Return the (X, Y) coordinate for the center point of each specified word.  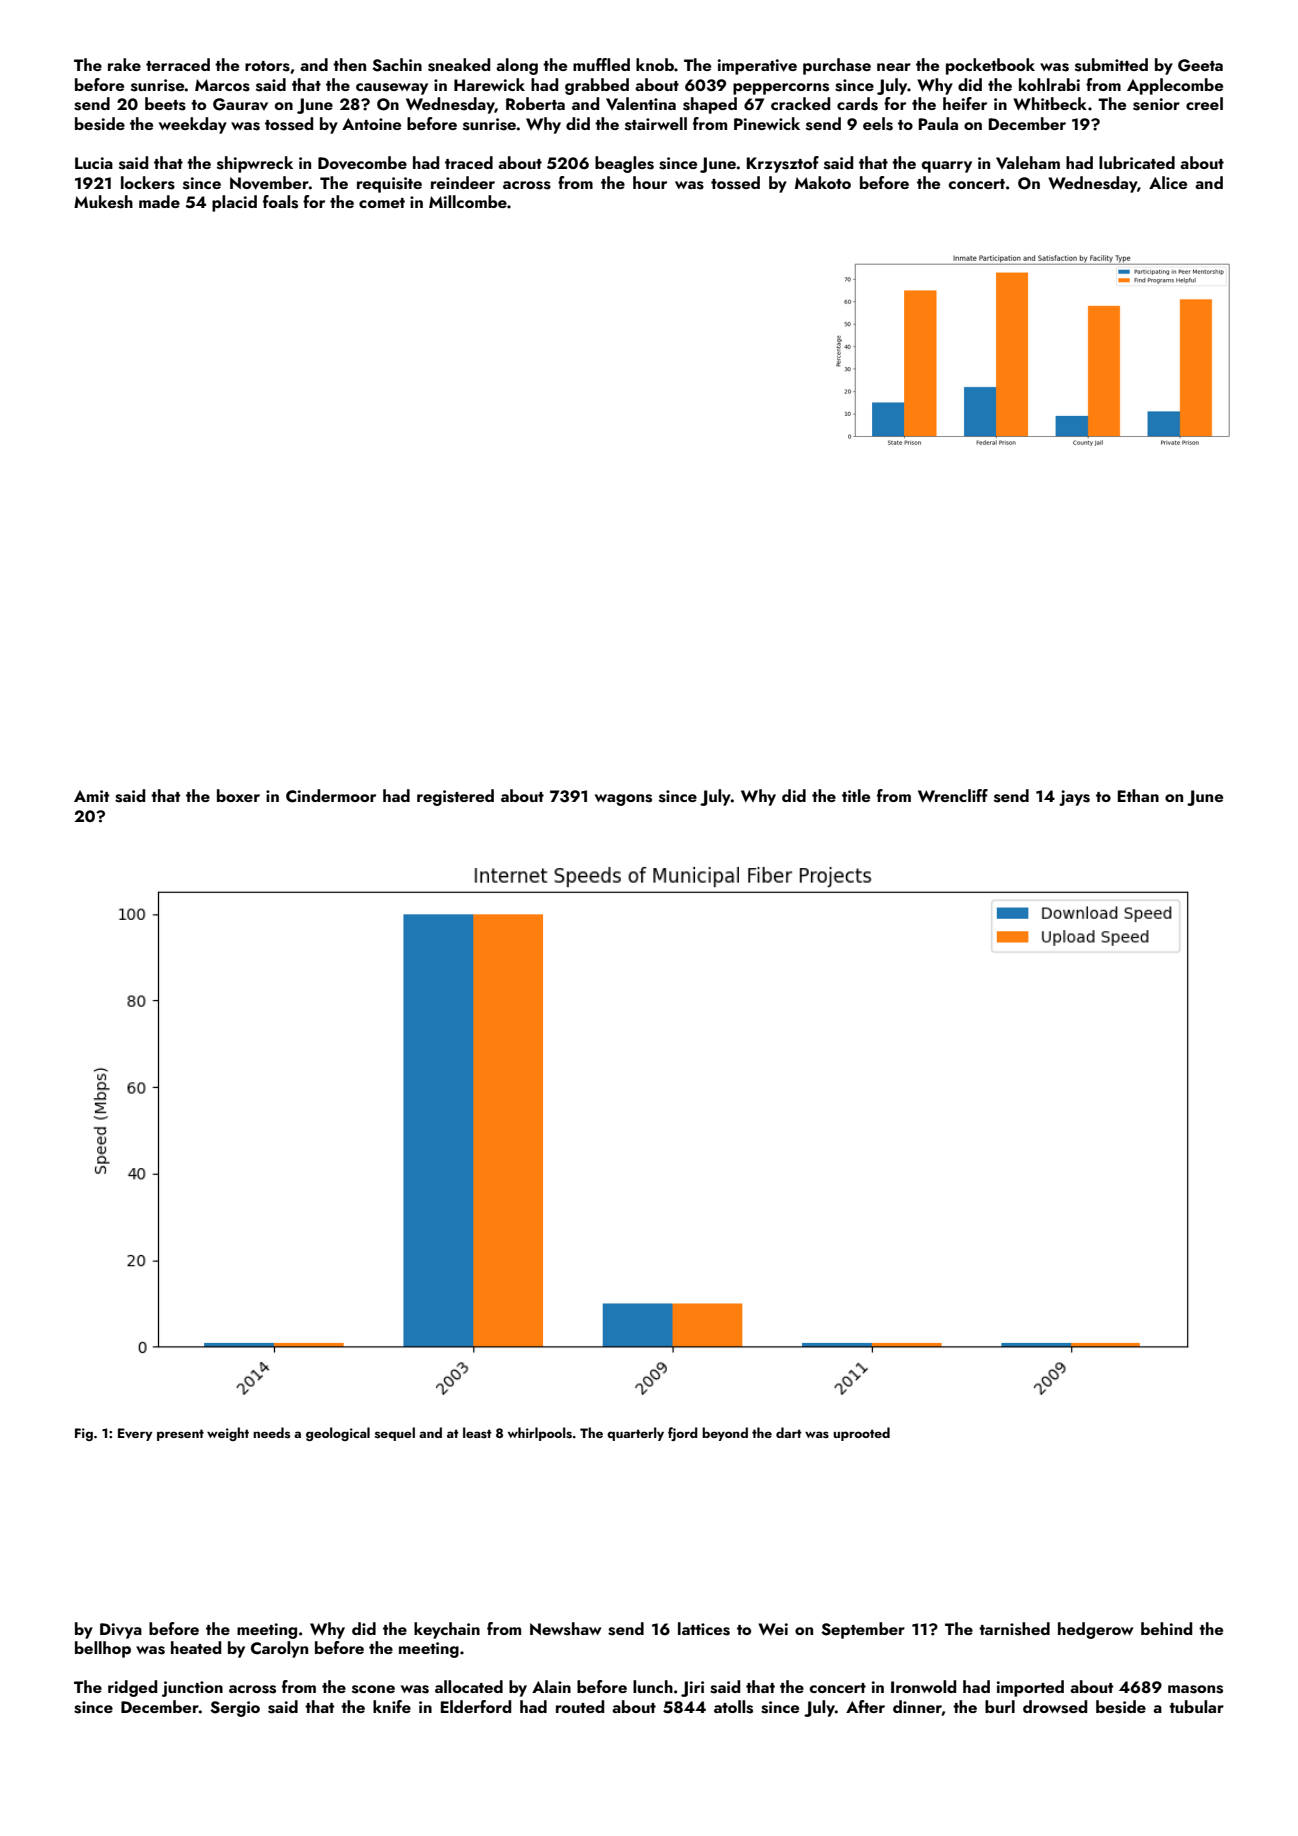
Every (135, 1434)
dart (789, 1432)
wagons (623, 800)
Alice (1168, 182)
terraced (178, 64)
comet (382, 203)
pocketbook (990, 66)
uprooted (861, 1434)
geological (338, 1434)
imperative (757, 67)
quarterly (635, 1434)
